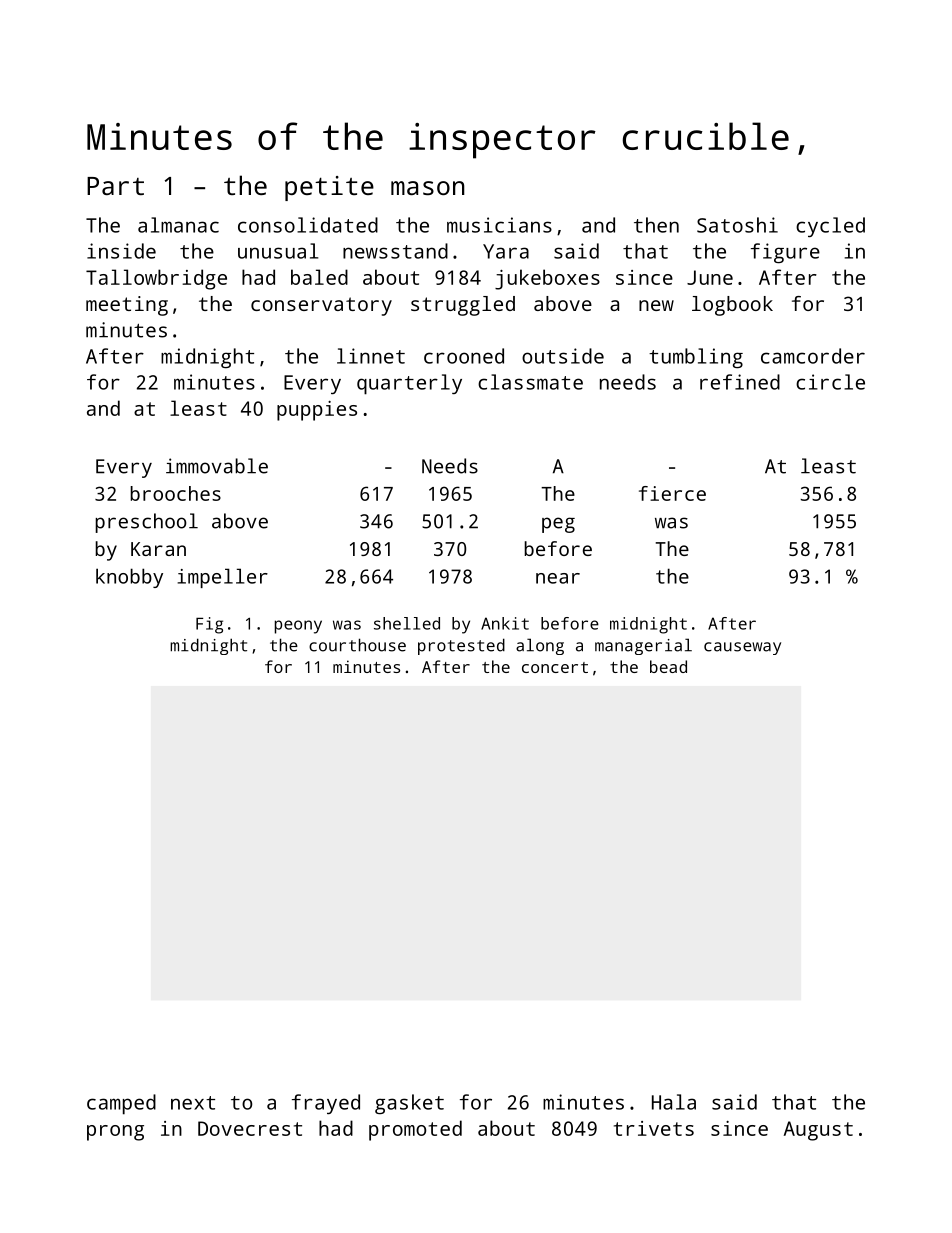 Image resolution: width=952 pixels, height=1233 pixels. What do you see at coordinates (737, 225) in the screenshot?
I see `Satoshi` at bounding box center [737, 225].
